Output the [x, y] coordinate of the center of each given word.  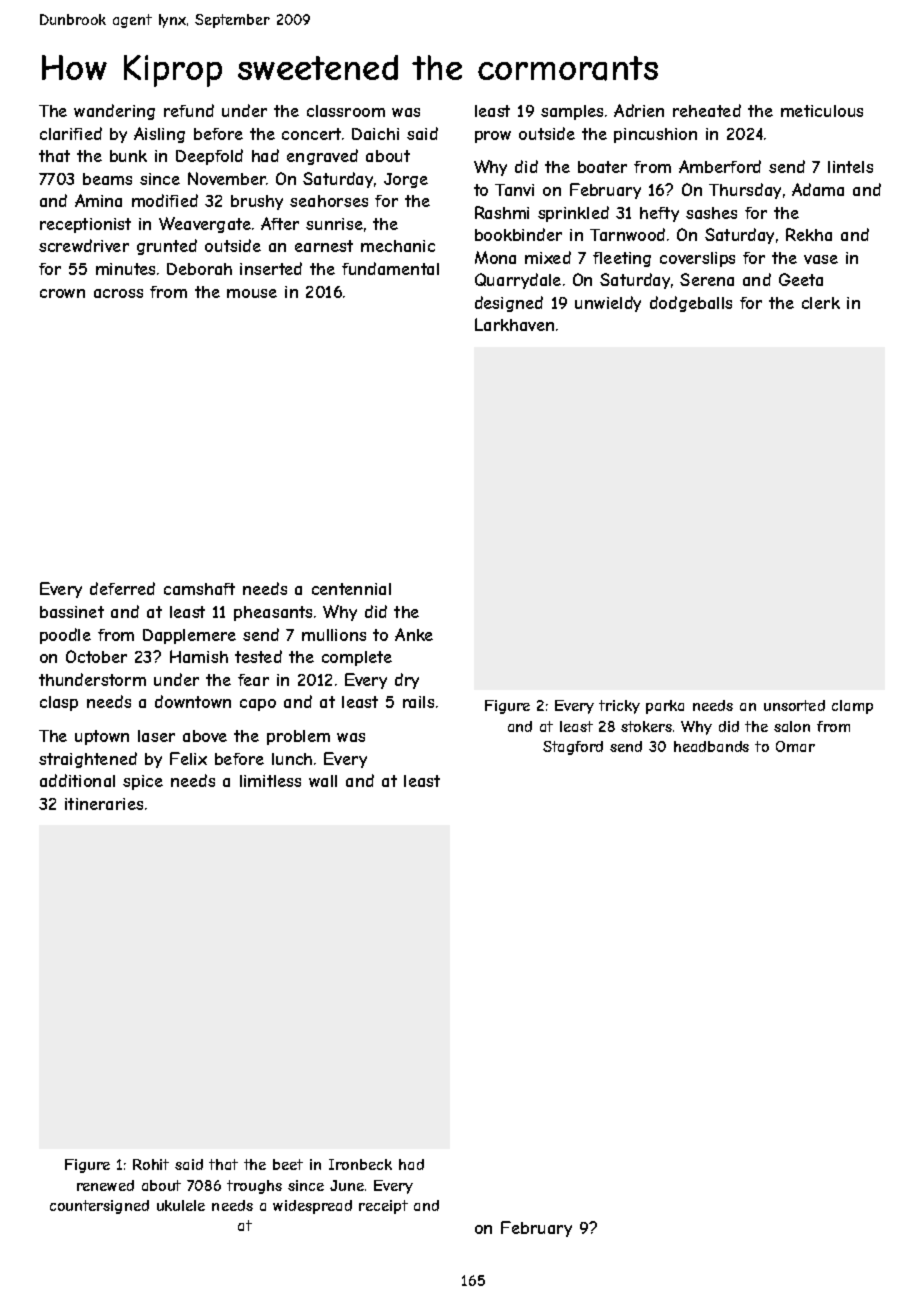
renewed [105, 1185]
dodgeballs [691, 304]
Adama [818, 189]
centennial [351, 589]
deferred [122, 588]
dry [407, 681]
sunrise [334, 224]
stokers [646, 726]
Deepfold [209, 157]
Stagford [573, 748]
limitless [270, 781]
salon [792, 726]
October [96, 656]
